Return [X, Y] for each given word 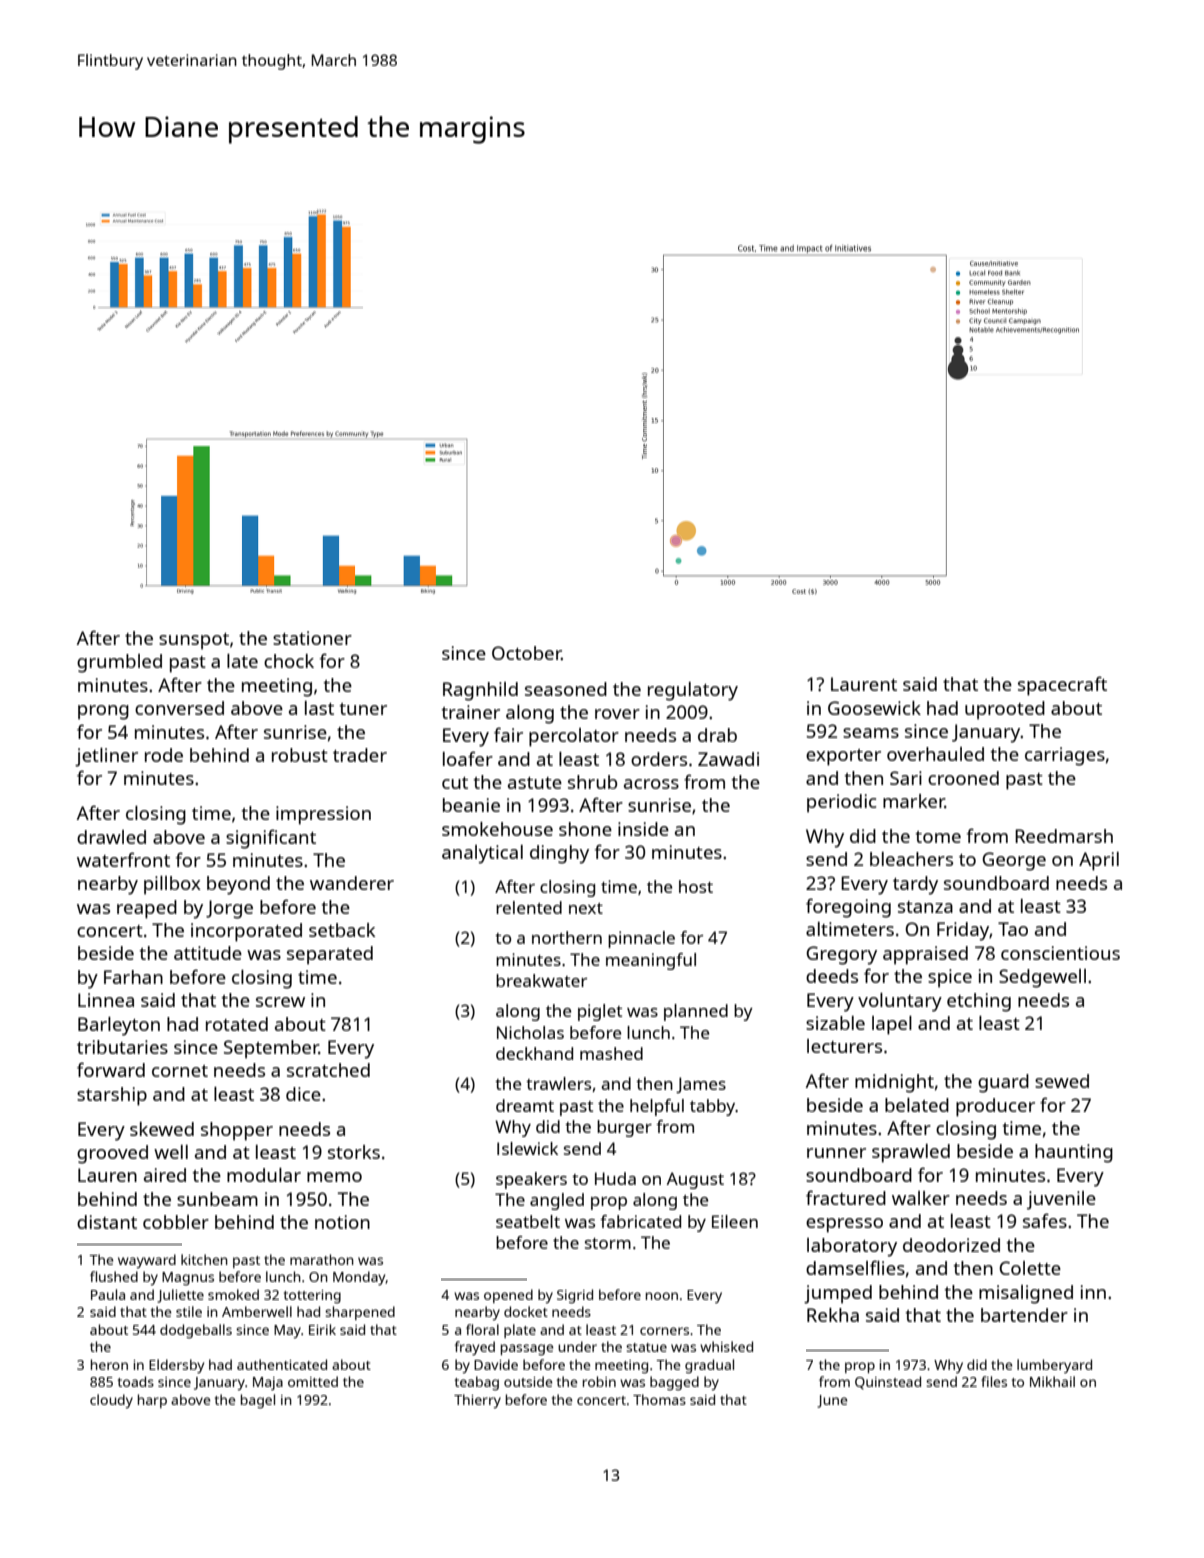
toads [136, 1381]
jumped [838, 1294]
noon [662, 1296]
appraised [925, 955]
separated [330, 955]
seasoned [566, 689]
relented [529, 907]
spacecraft [1062, 686]
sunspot [194, 641]
